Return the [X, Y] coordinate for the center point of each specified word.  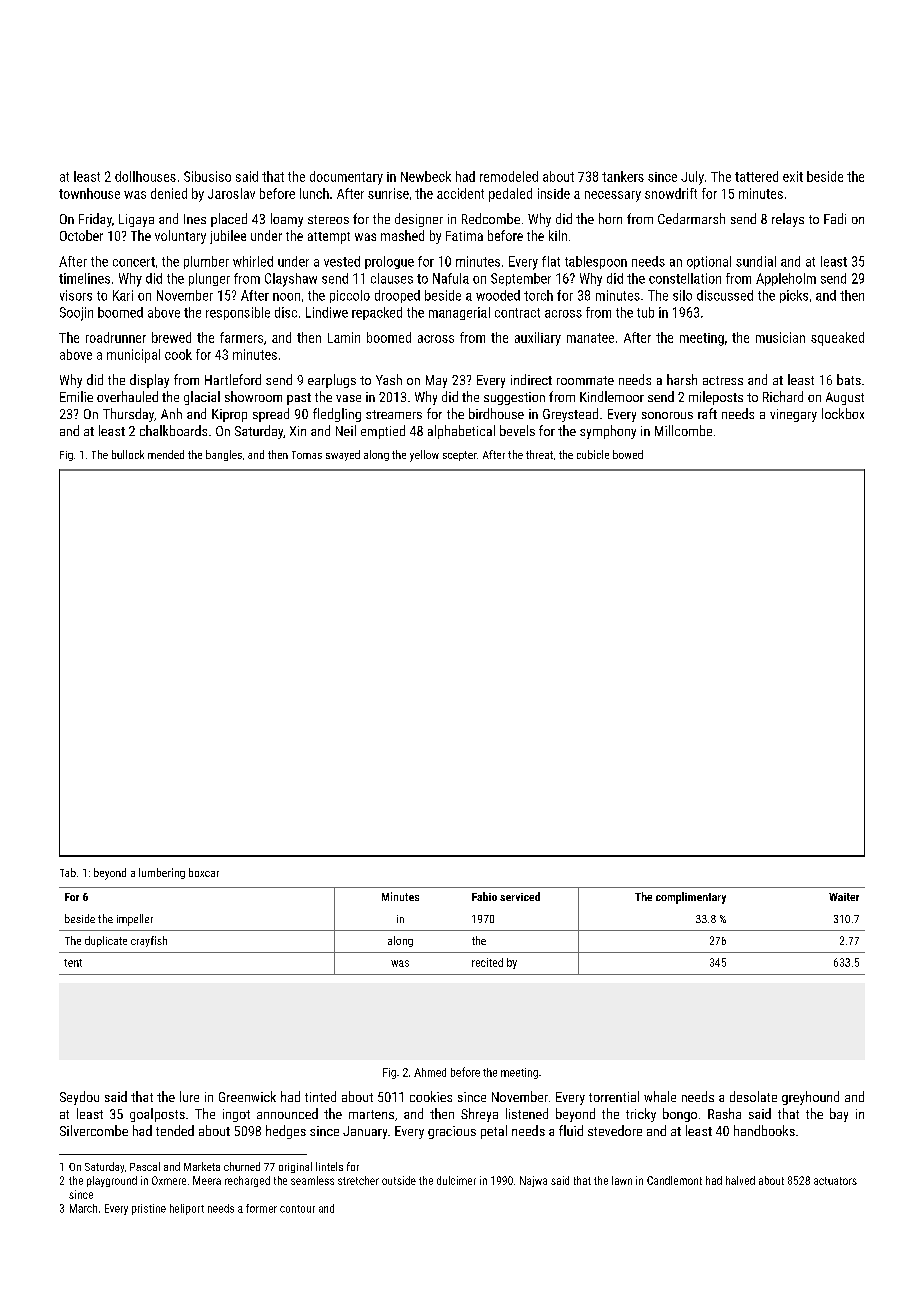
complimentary [691, 898]
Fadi [835, 218]
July [692, 178]
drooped [397, 296]
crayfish [149, 941]
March [83, 1208]
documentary [346, 178]
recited [487, 962]
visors [76, 295]
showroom [253, 396]
